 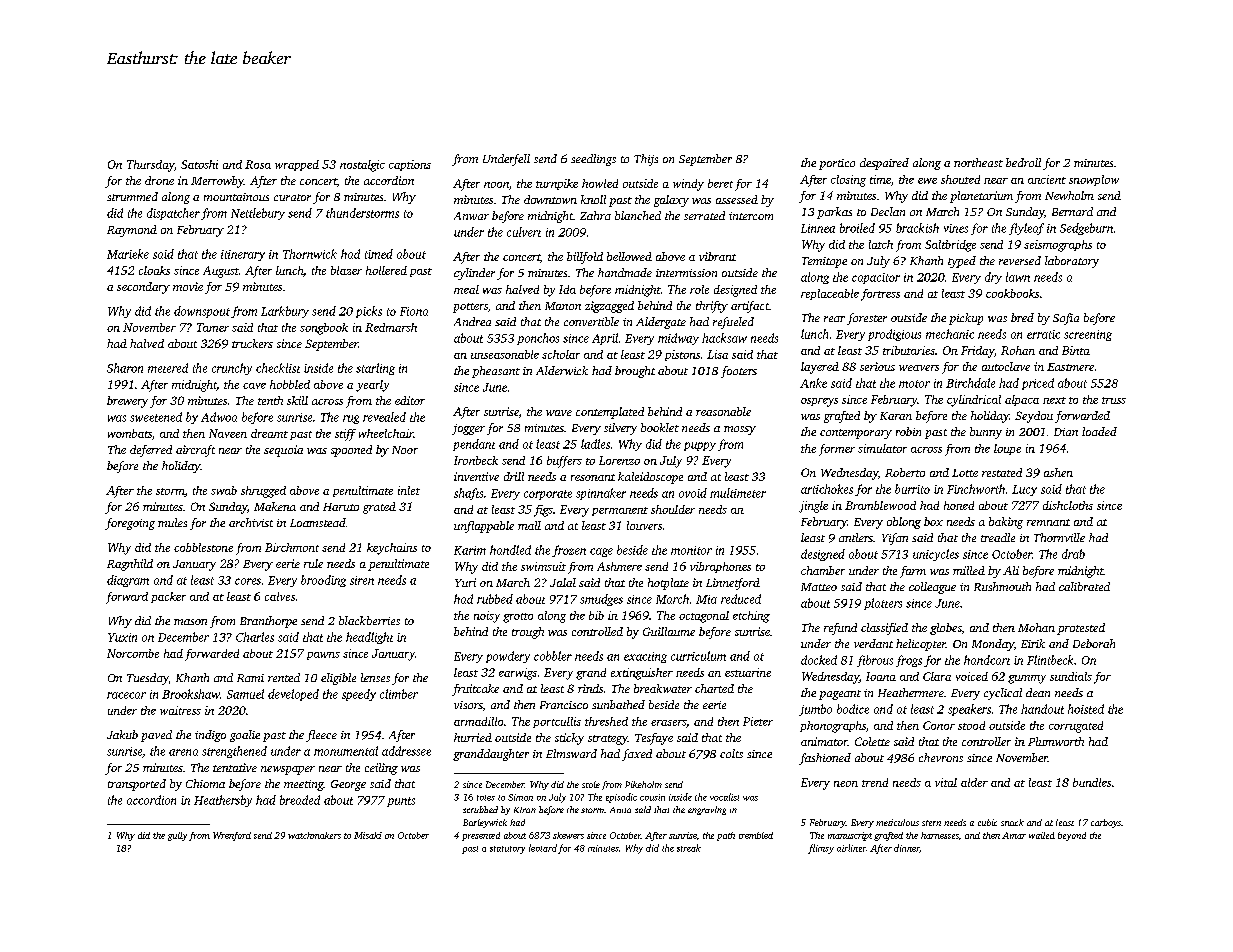 What do you see at coordinates (693, 493) in the screenshot?
I see `ovoid` at bounding box center [693, 493].
